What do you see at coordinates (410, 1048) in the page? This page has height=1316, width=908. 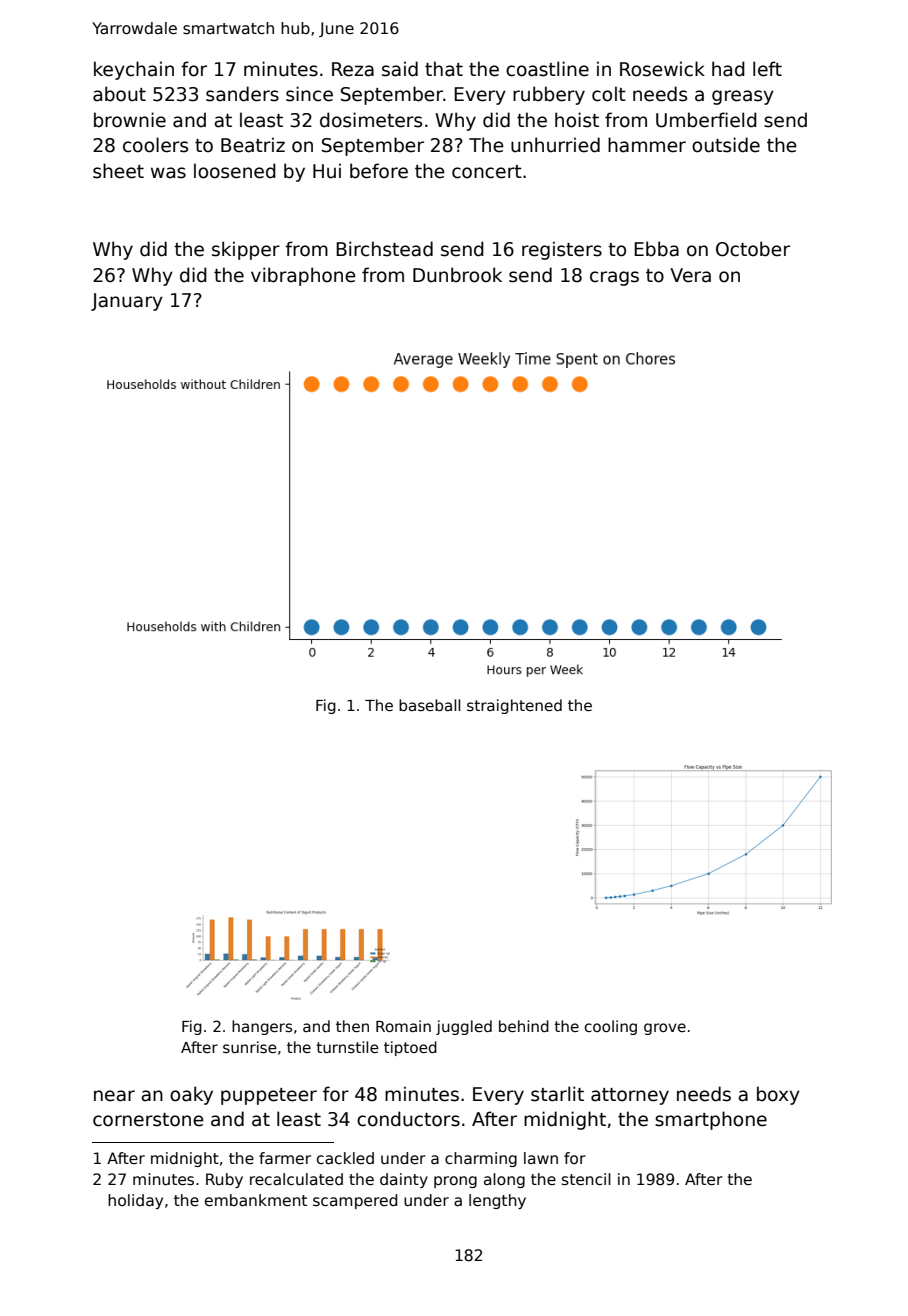 I see `tiptoed` at bounding box center [410, 1048].
